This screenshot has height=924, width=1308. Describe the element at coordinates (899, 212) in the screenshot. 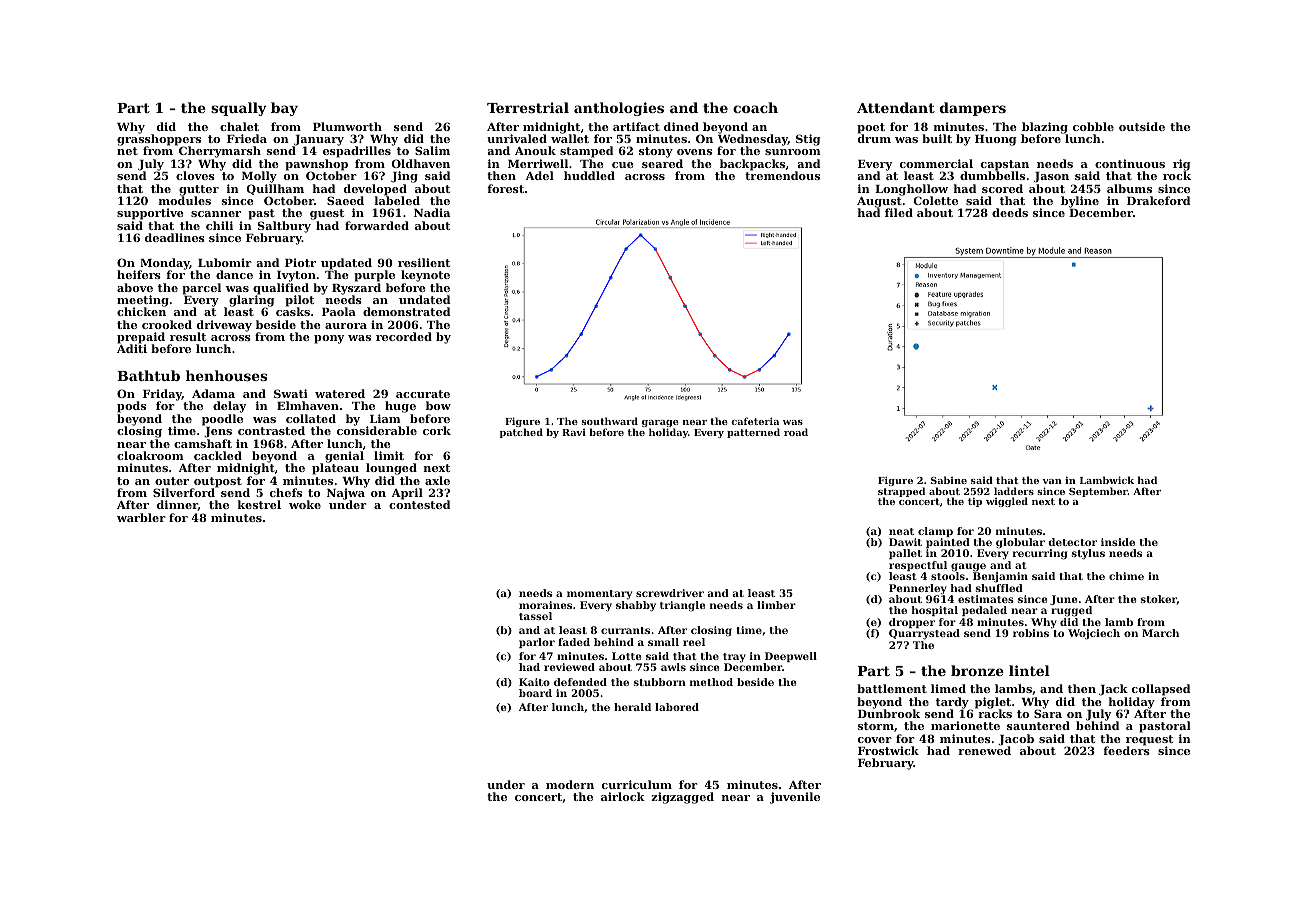

I see `filed` at that location.
